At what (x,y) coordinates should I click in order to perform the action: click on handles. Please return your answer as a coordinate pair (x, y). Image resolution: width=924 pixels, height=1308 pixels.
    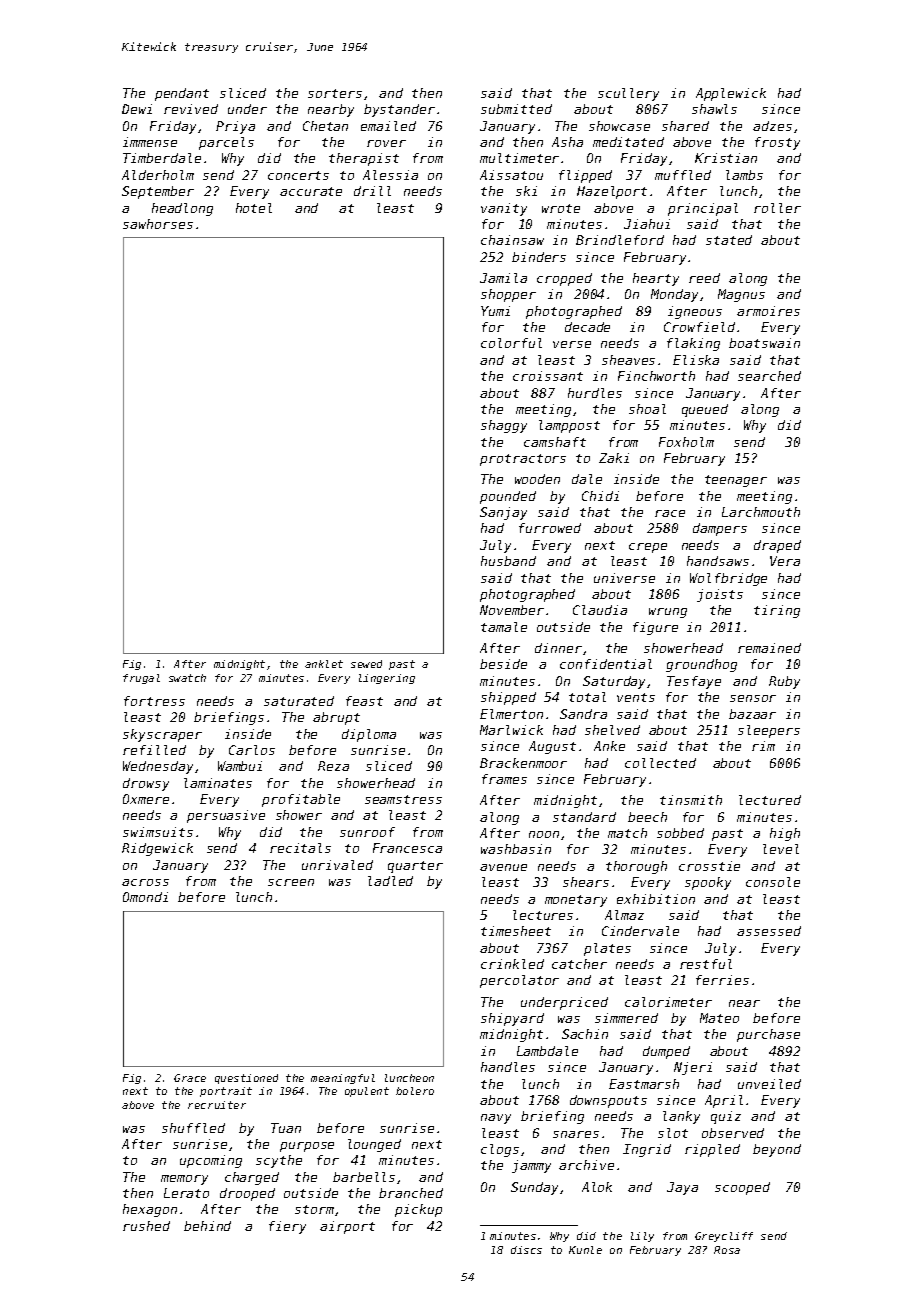
    Looking at the image, I should click on (508, 1067).
